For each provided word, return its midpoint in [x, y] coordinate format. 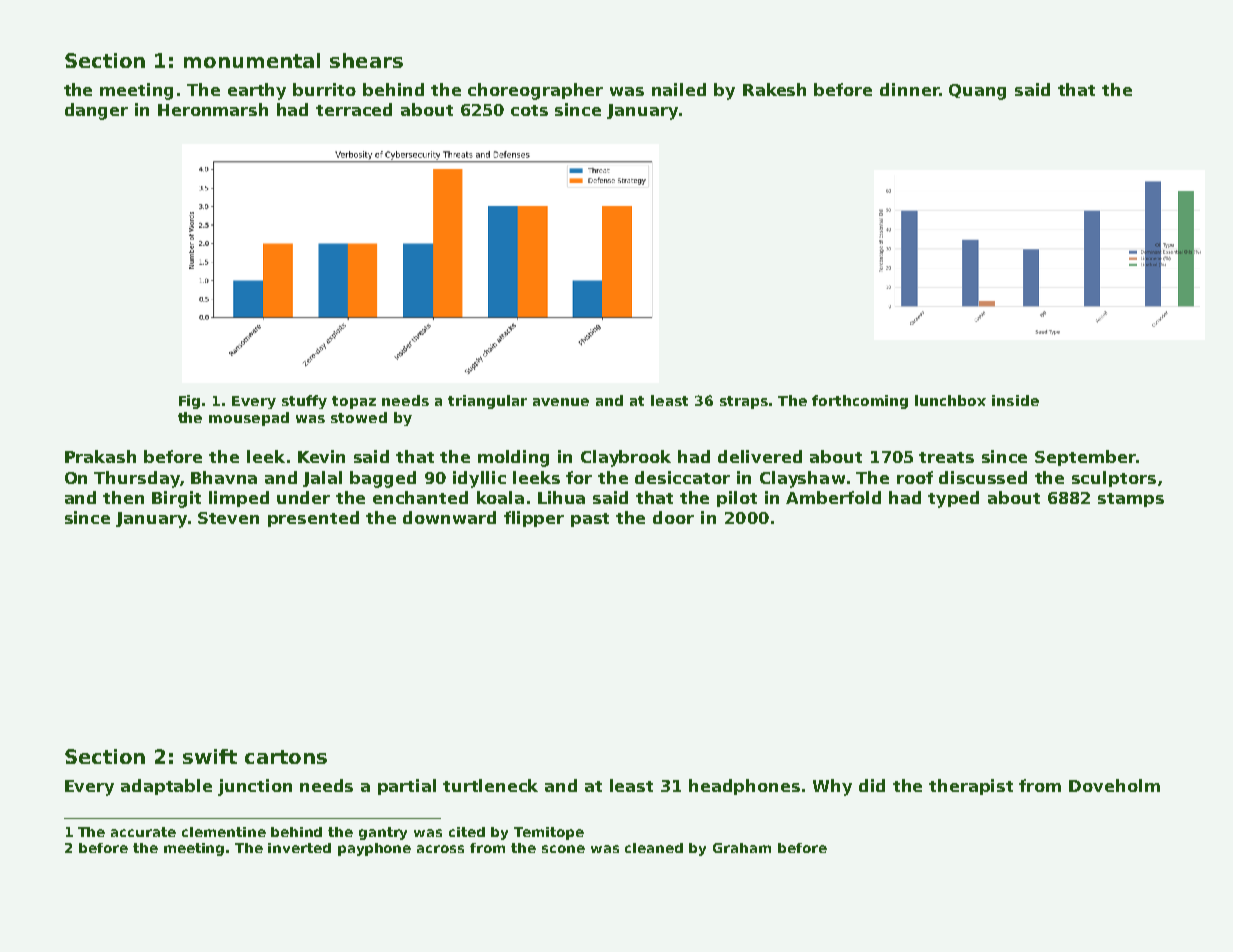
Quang [977, 92]
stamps [1131, 500]
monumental [252, 60]
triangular [487, 402]
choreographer [535, 91]
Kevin [321, 456]
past [590, 520]
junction [255, 787]
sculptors [1114, 479]
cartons [286, 757]
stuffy [304, 402]
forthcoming [860, 402]
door [673, 517]
